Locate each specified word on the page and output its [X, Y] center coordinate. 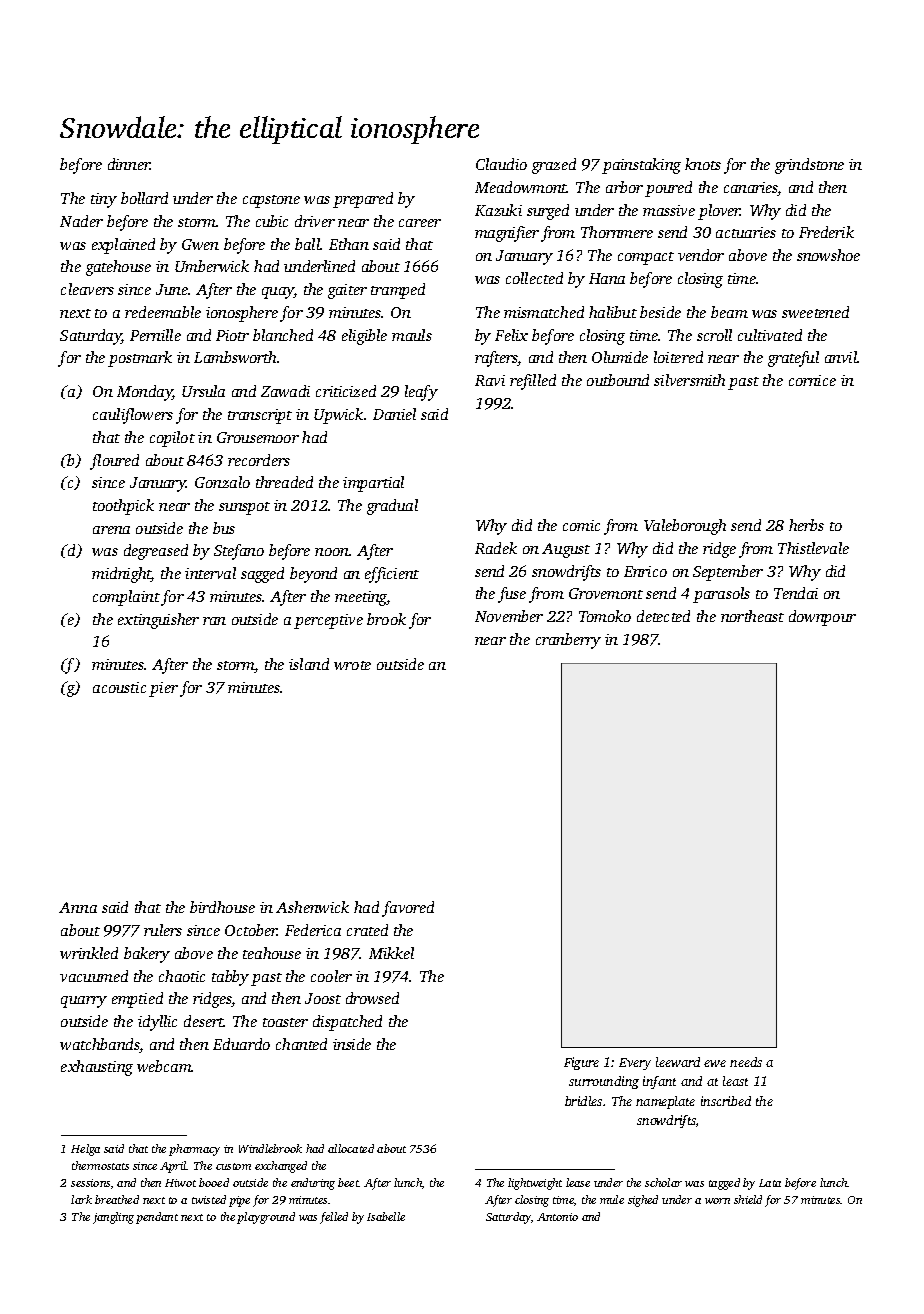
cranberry [568, 641]
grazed [554, 166]
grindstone [809, 166]
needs [746, 1062]
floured [114, 462]
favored [408, 909]
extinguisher [158, 621]
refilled [533, 382]
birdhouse [222, 907]
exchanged [281, 1167]
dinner [129, 164]
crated [367, 930]
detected [663, 616]
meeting [361, 598]
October [251, 930]
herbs [806, 525]
